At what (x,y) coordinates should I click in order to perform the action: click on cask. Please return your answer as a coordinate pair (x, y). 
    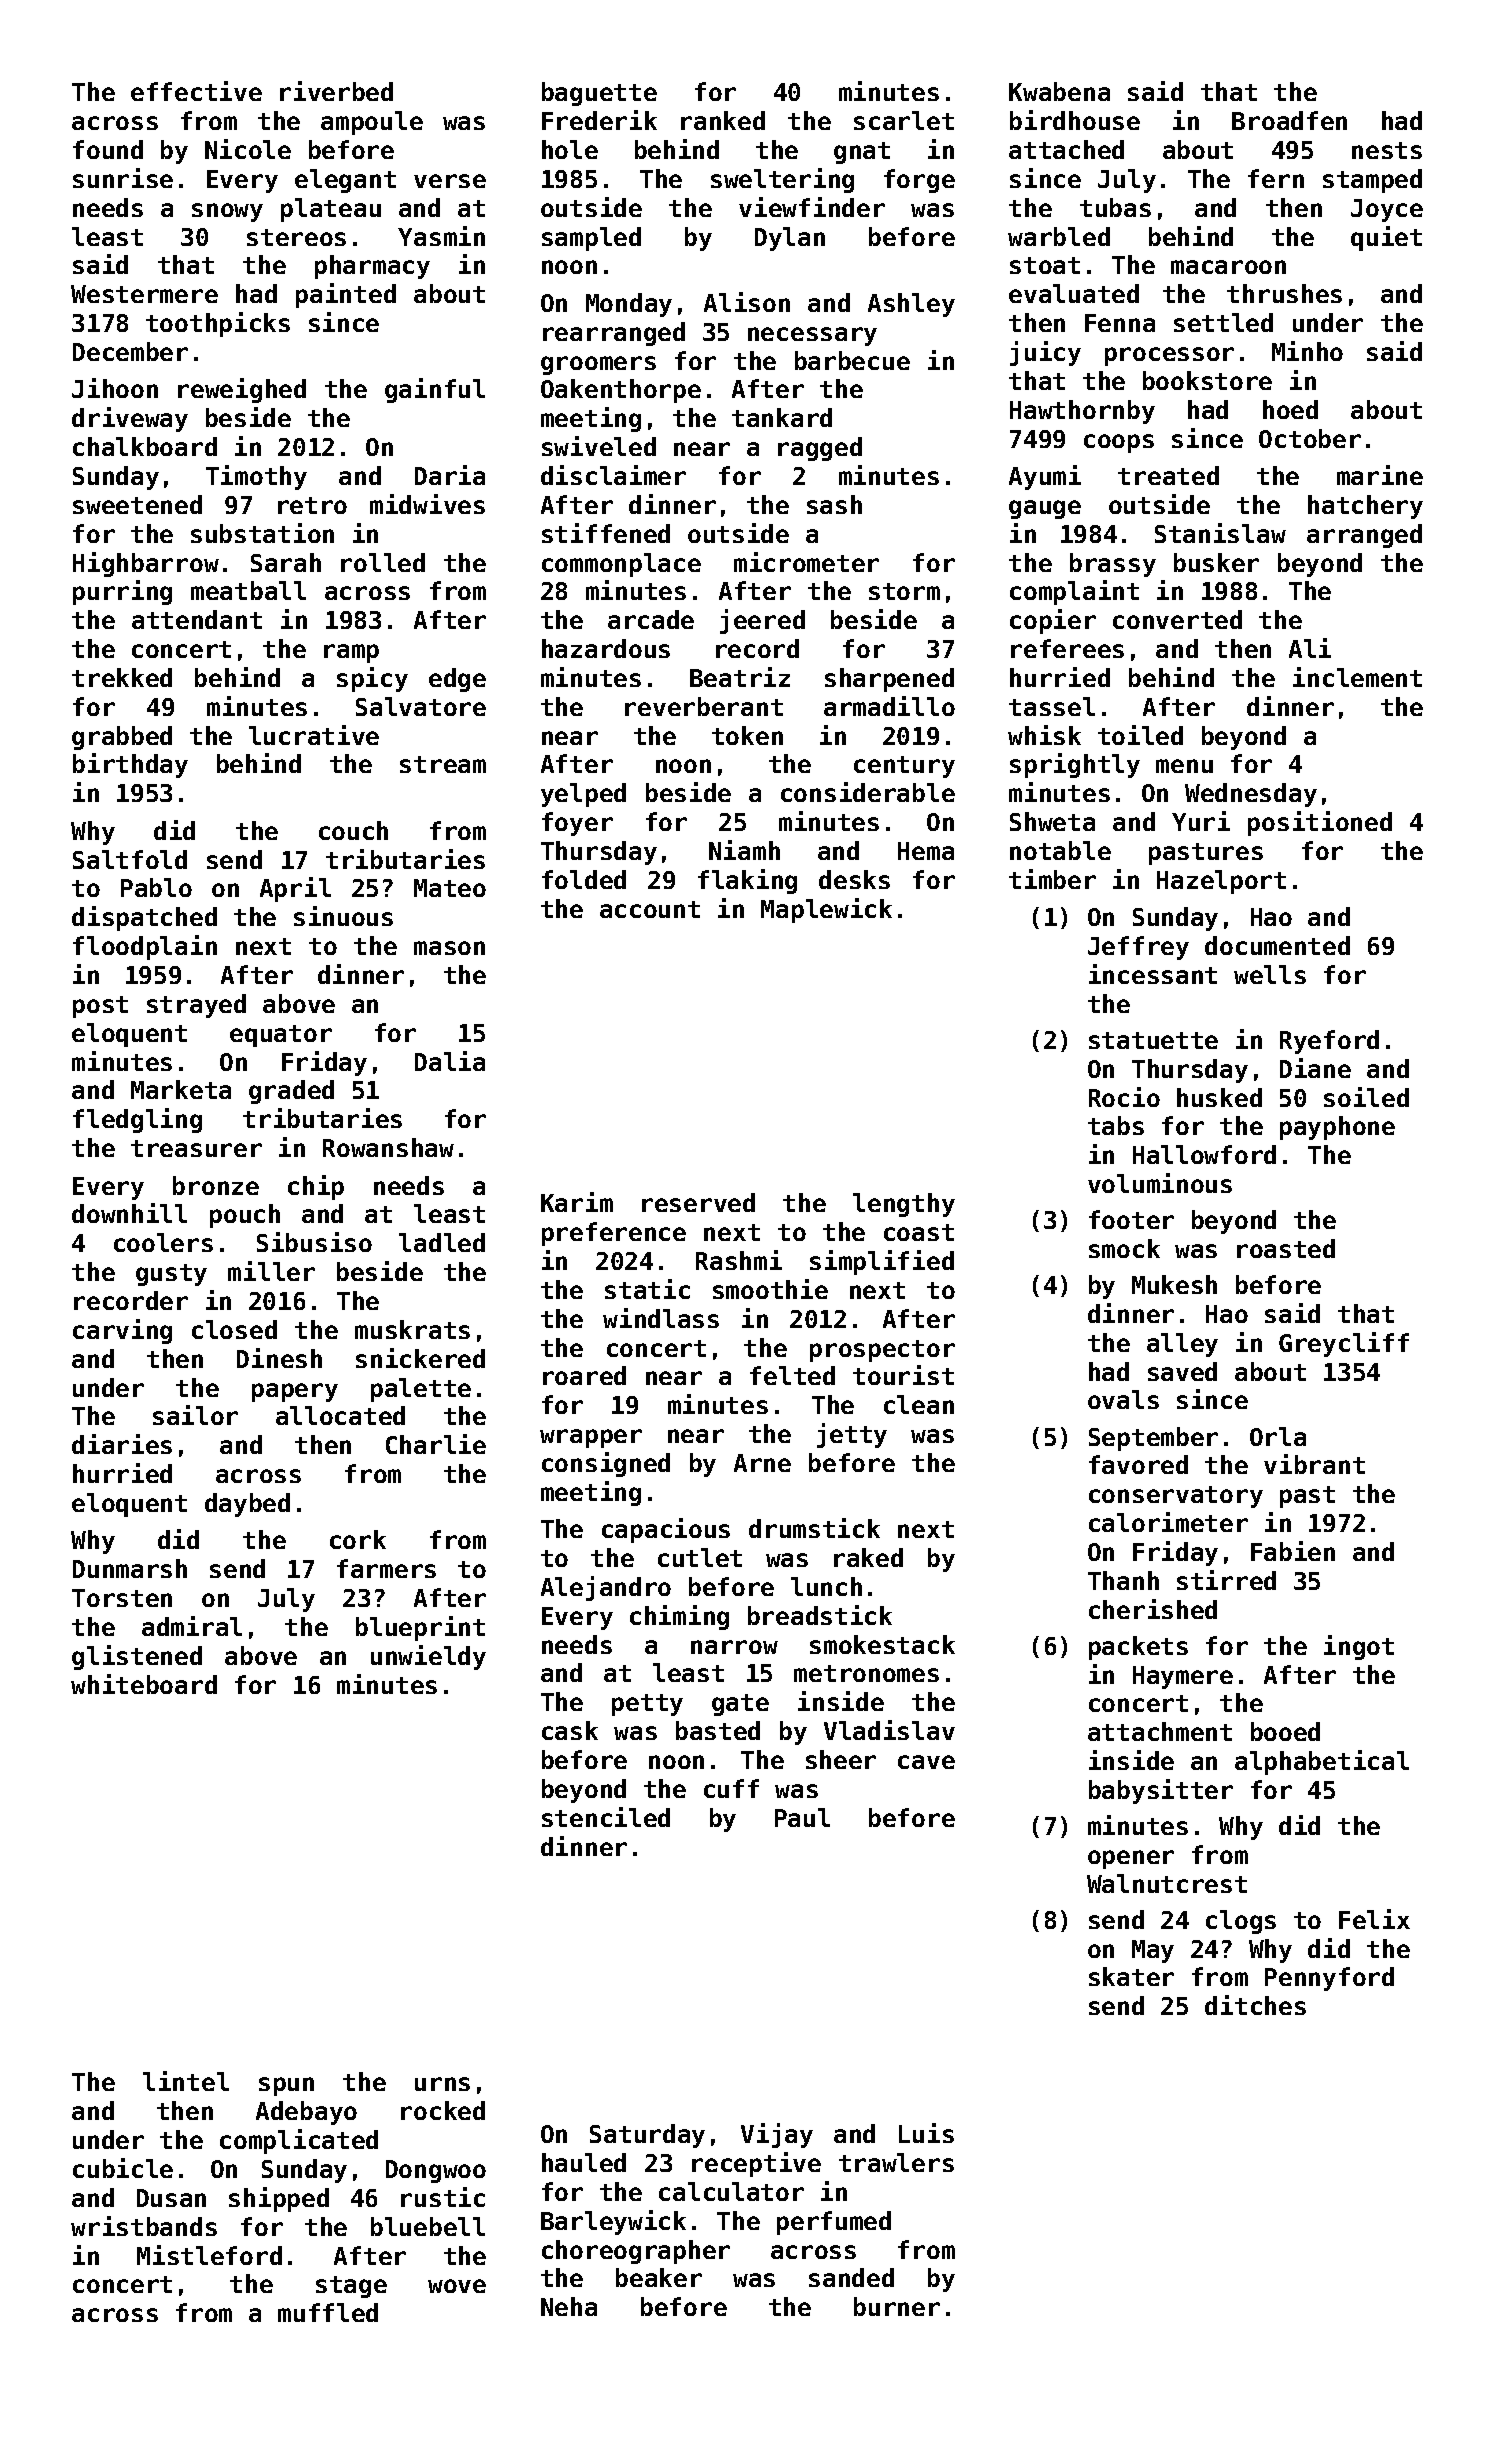
    Looking at the image, I should click on (570, 1730).
